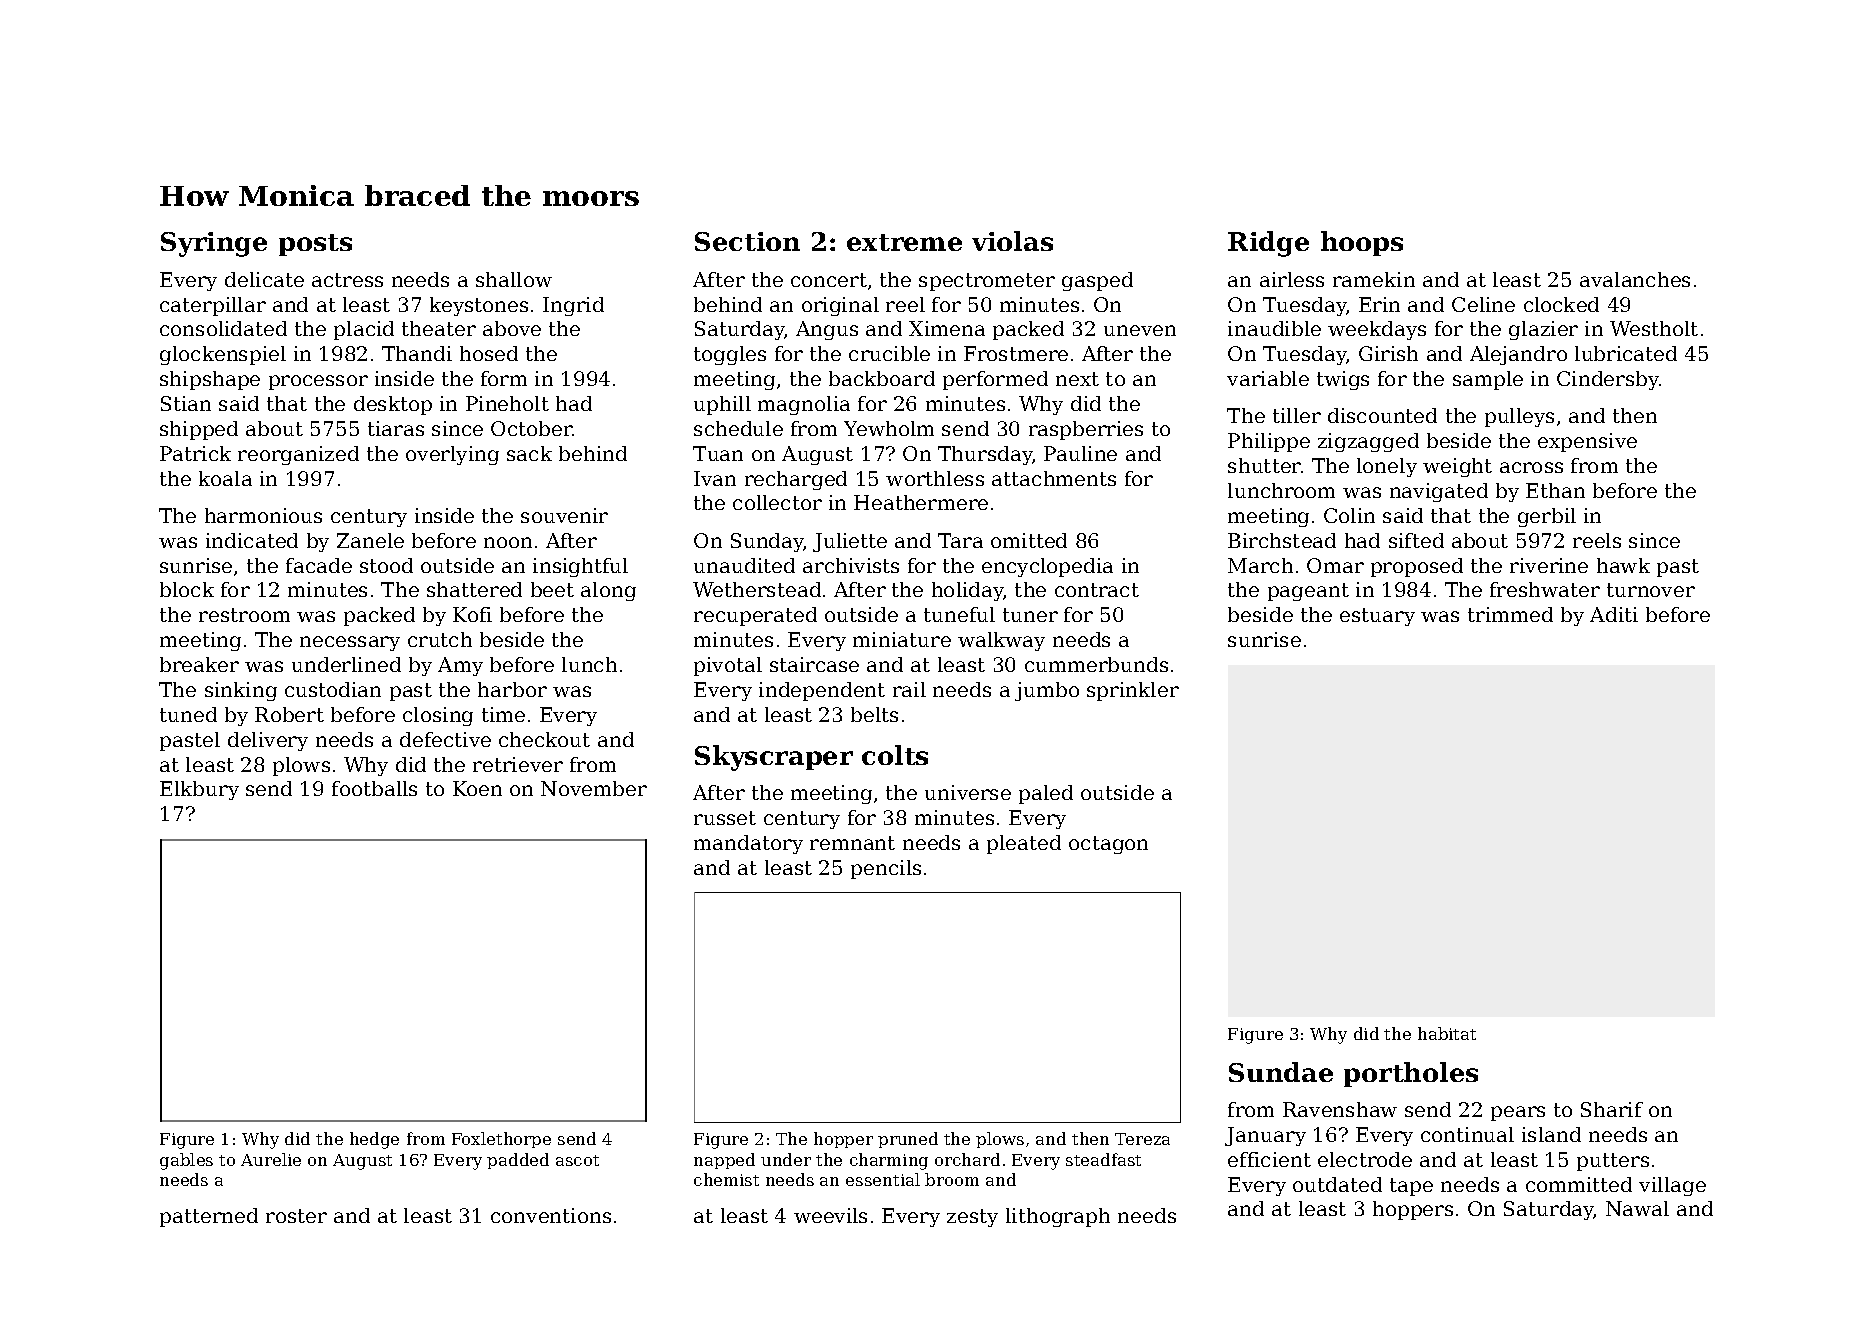  What do you see at coordinates (1447, 1033) in the document?
I see `habitat` at bounding box center [1447, 1033].
